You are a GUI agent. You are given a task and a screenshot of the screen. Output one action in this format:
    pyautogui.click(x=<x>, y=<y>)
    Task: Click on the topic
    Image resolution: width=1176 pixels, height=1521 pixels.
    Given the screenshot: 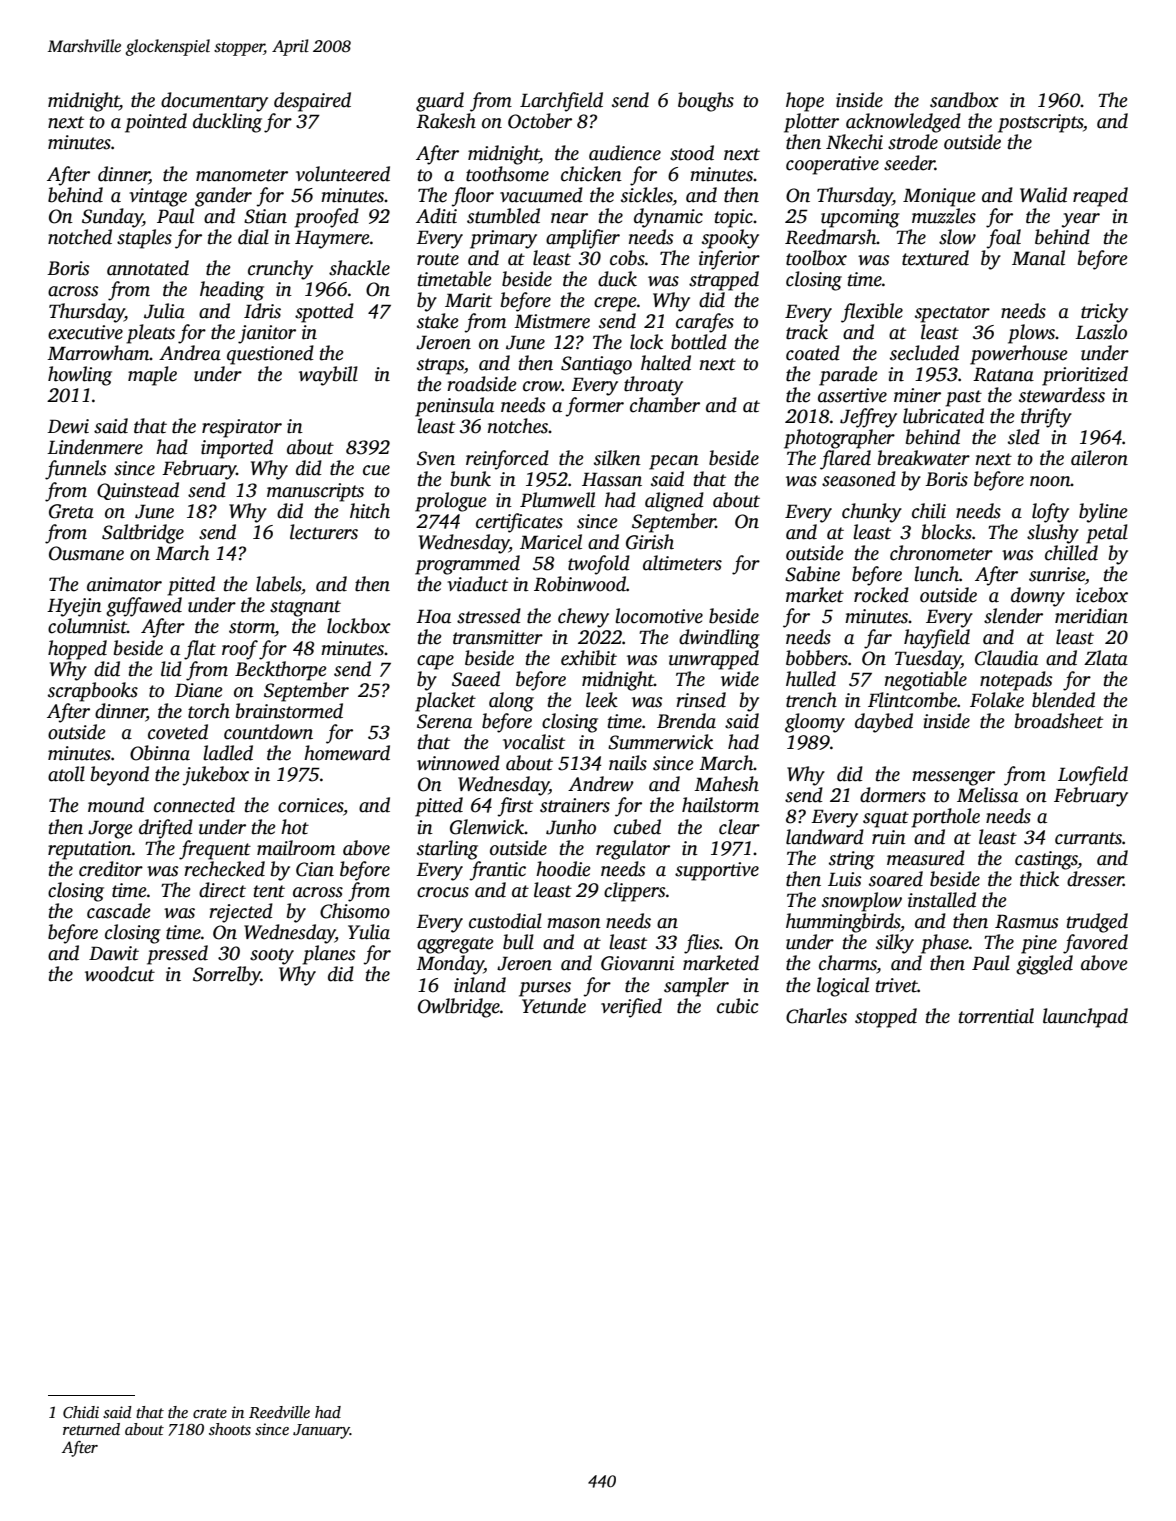 What is the action you would take?
    pyautogui.click(x=734, y=218)
